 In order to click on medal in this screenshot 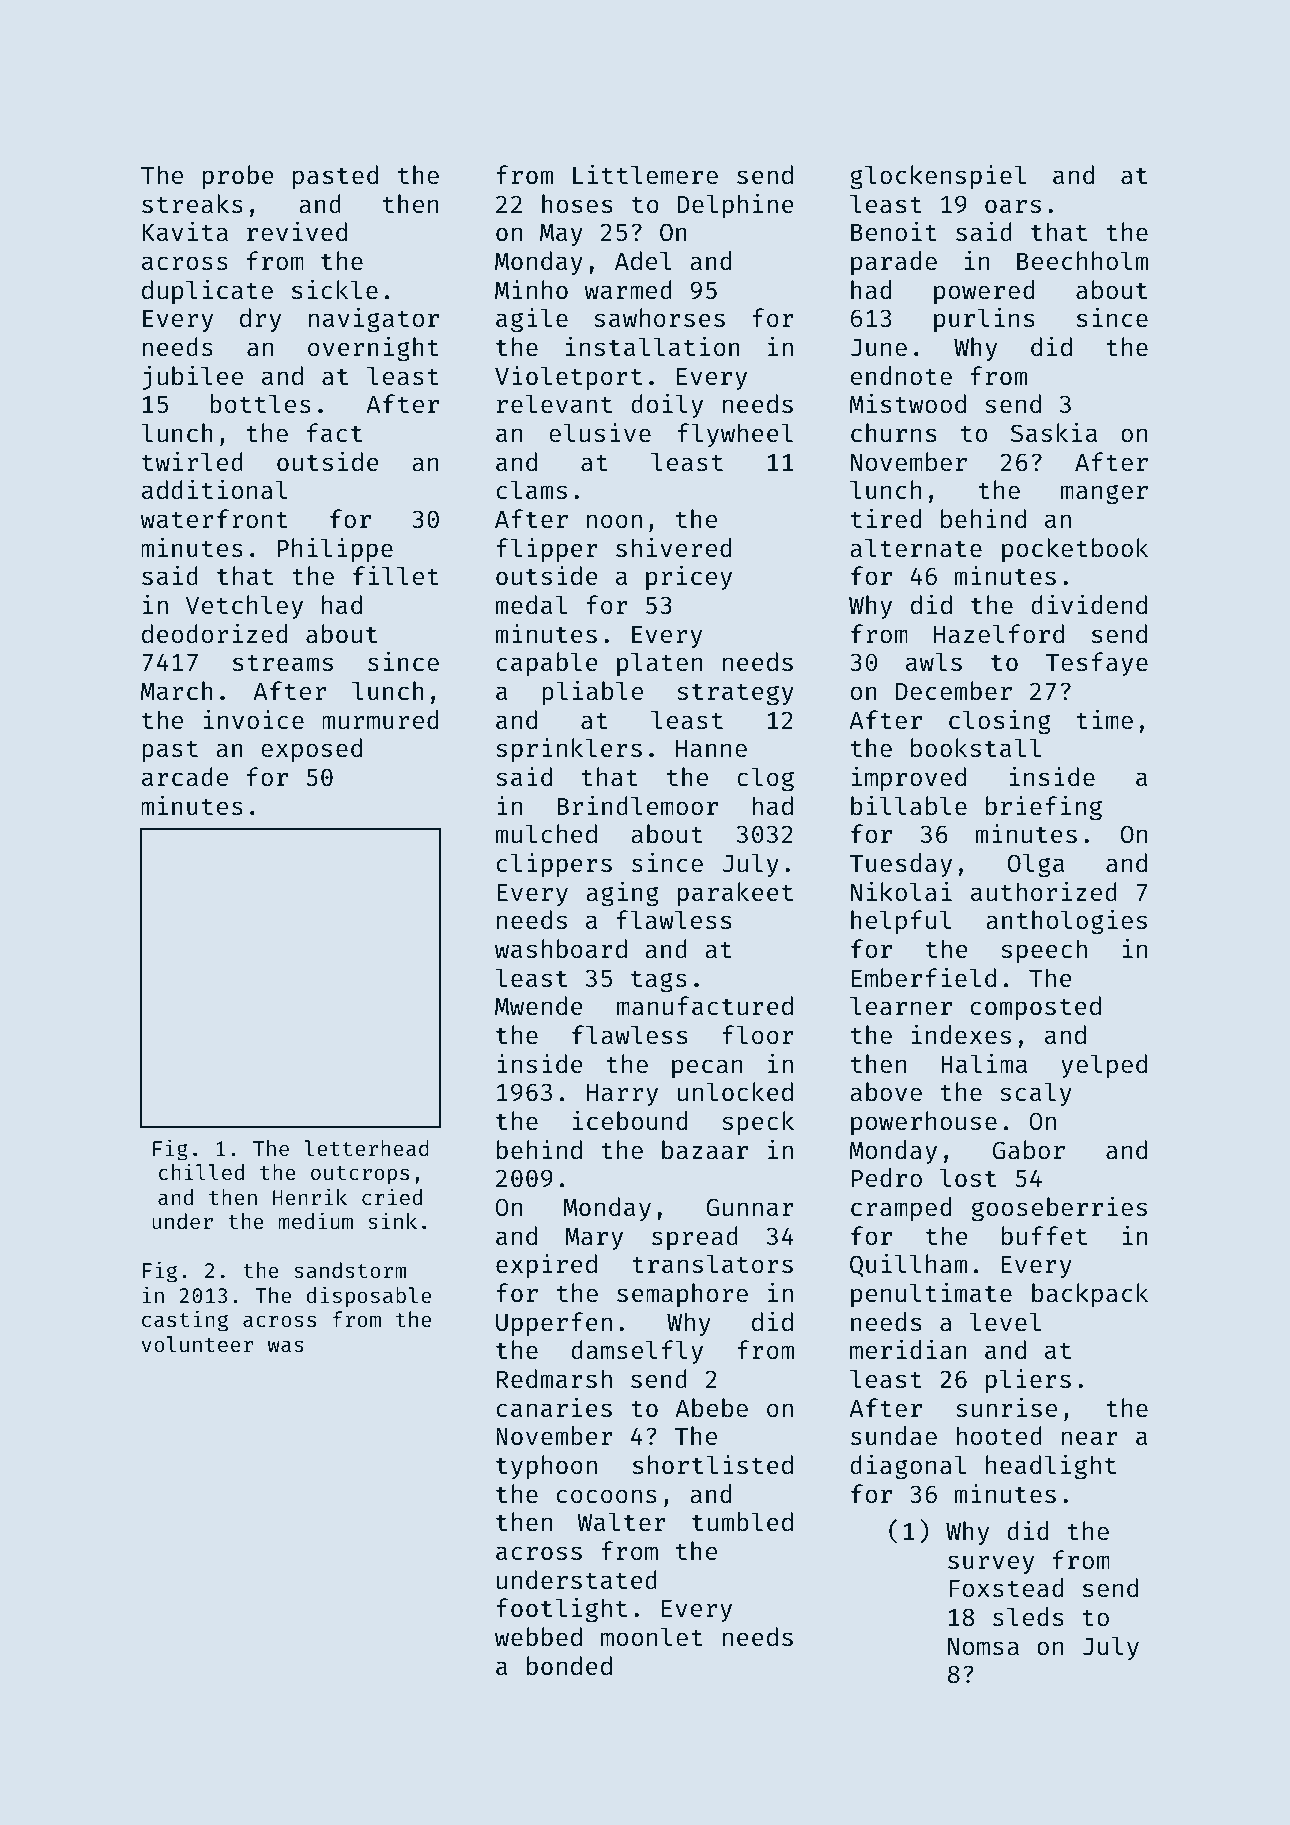, I will do `click(531, 605)`.
